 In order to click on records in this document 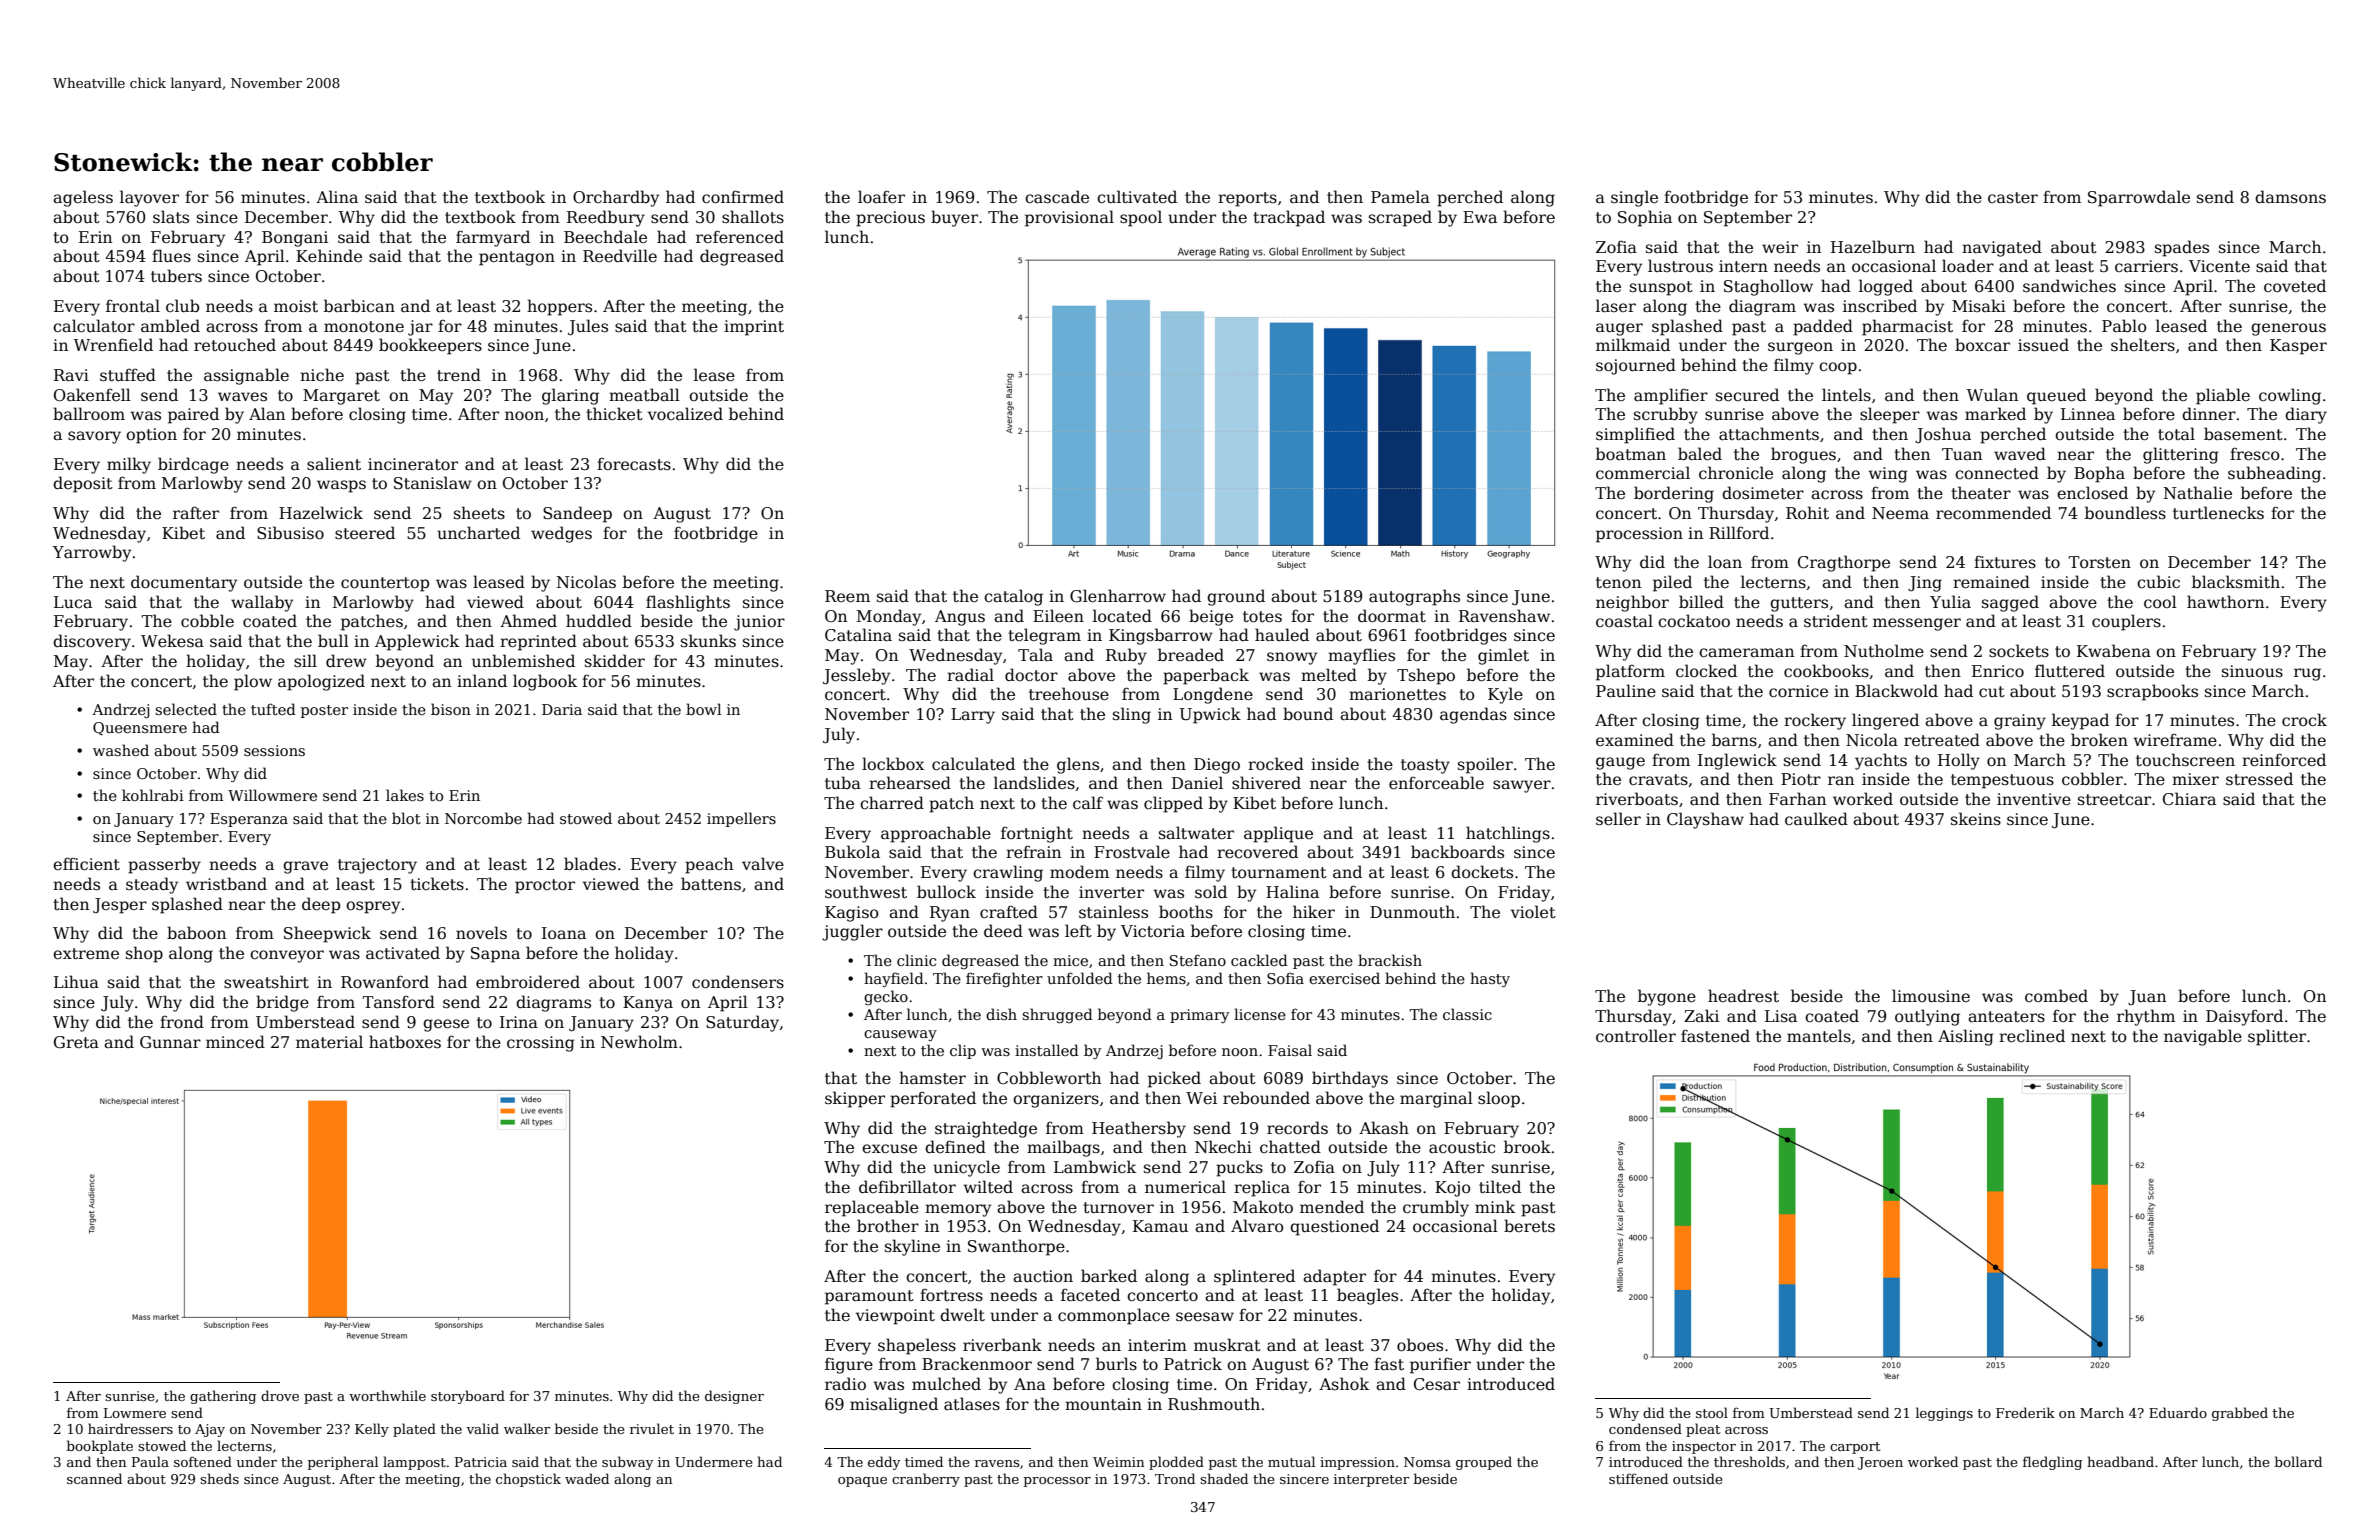, I will do `click(1297, 1128)`.
